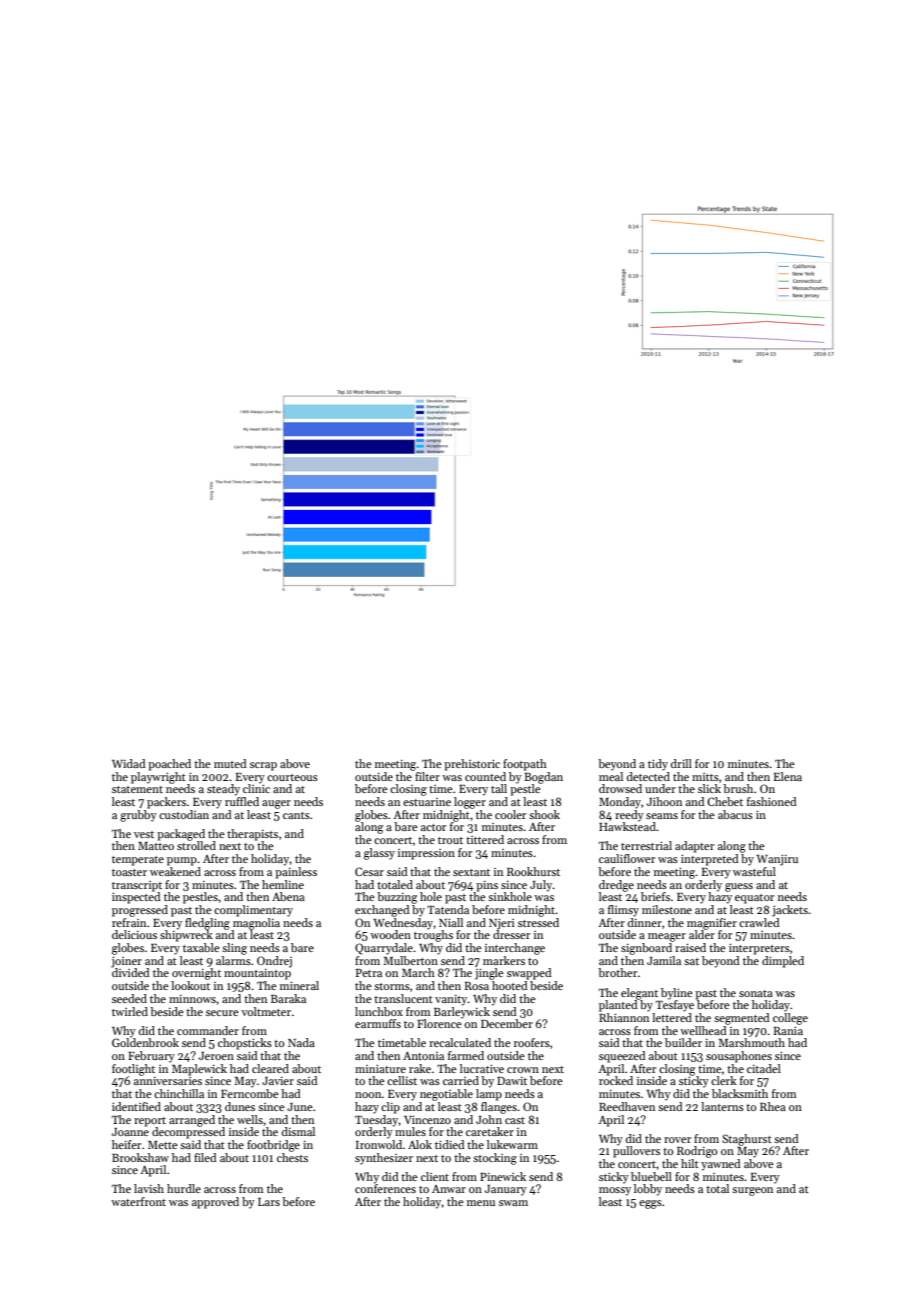 The image size is (924, 1308). Describe the element at coordinates (427, 776) in the screenshot. I see `filter` at that location.
